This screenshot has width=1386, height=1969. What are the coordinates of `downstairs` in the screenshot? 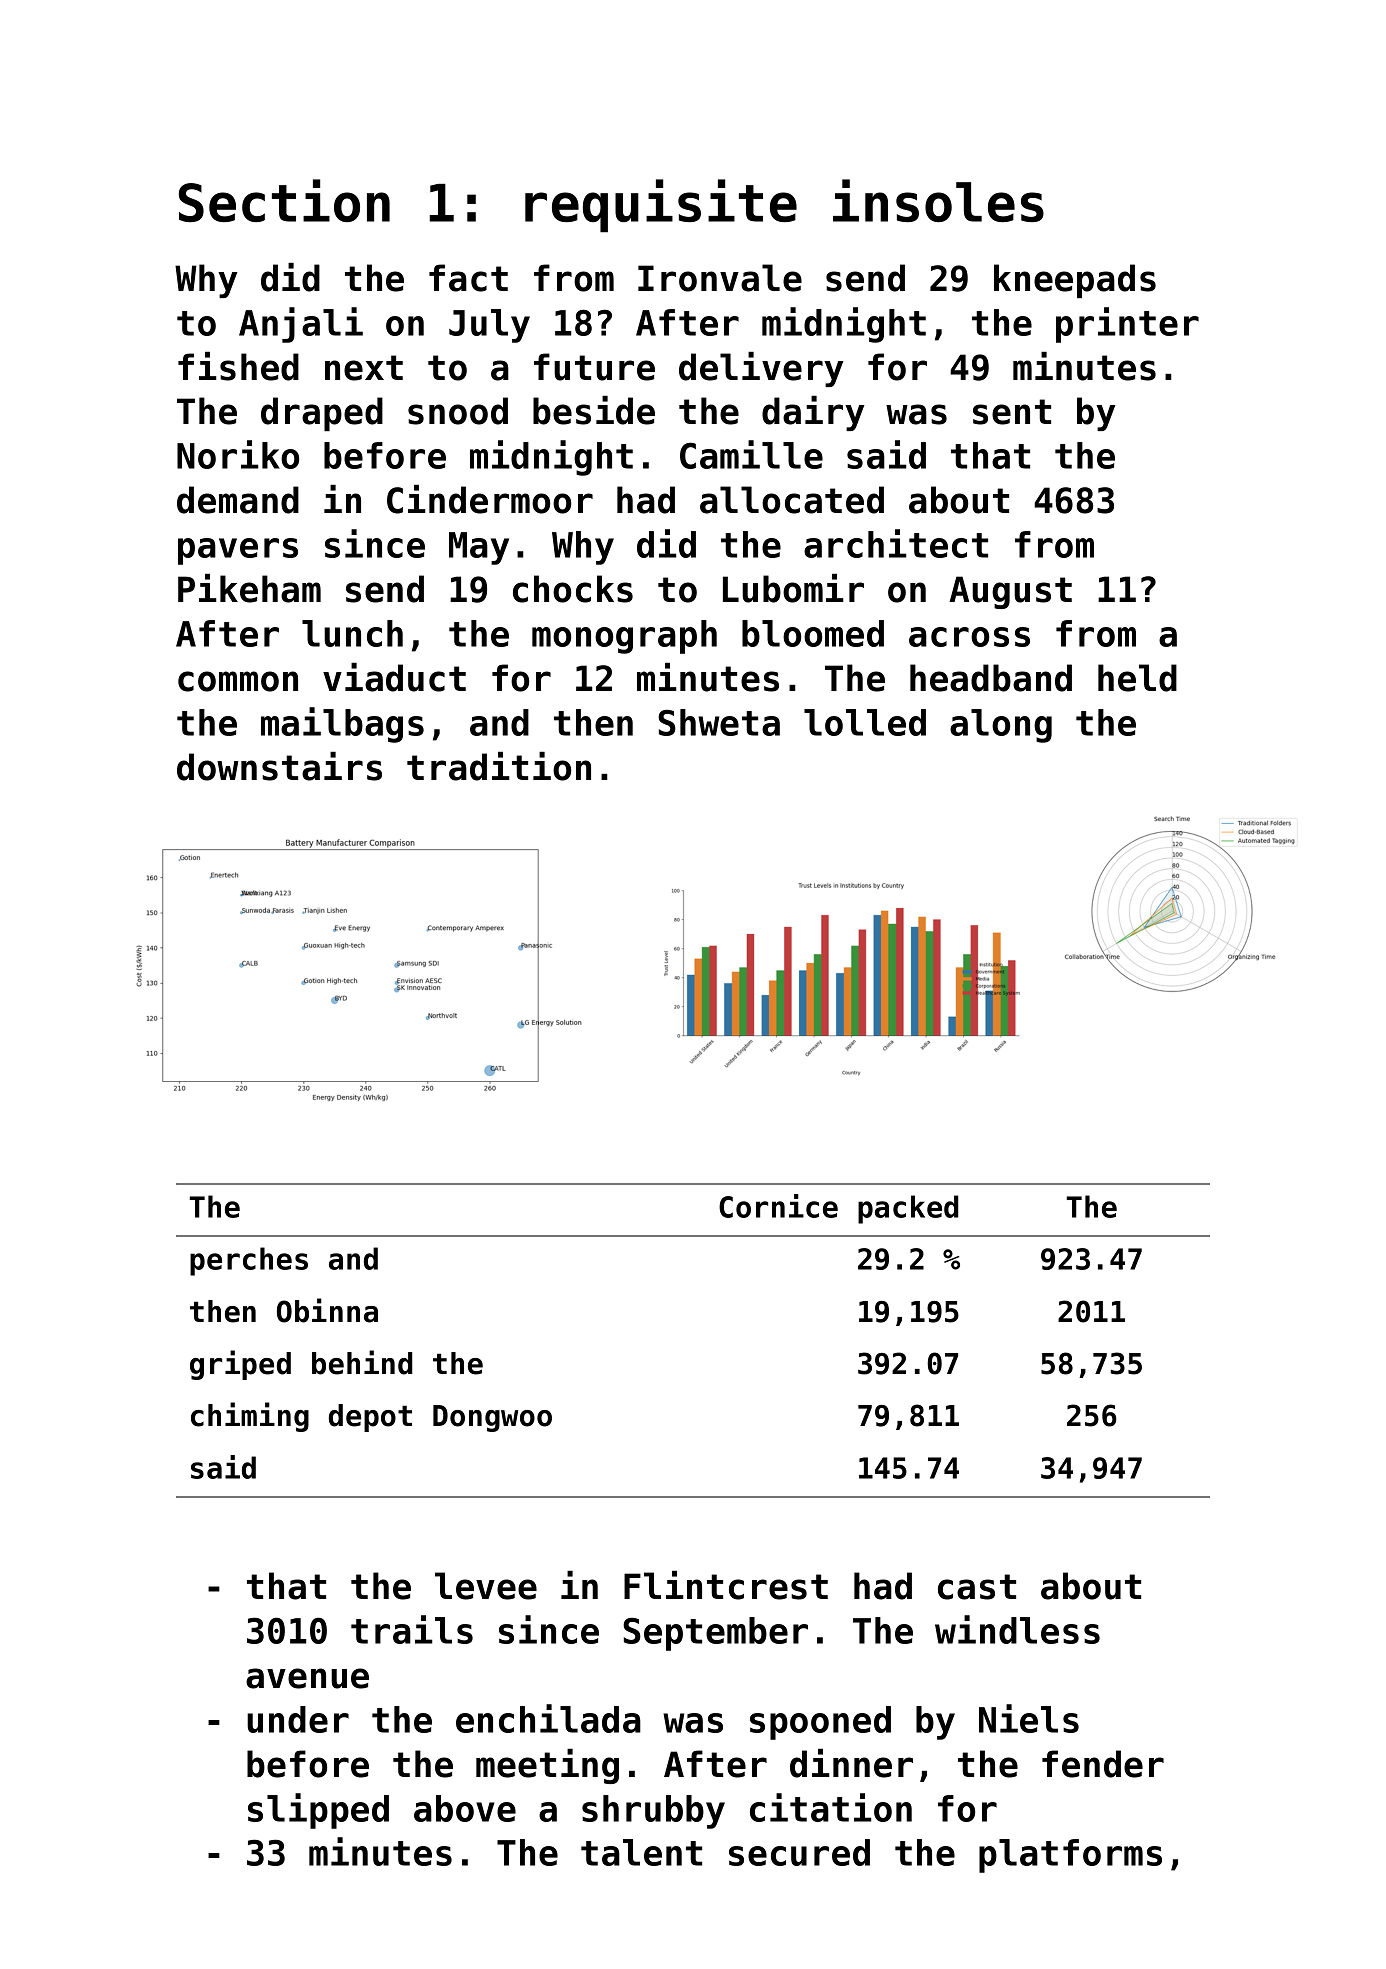 It's located at (279, 766).
